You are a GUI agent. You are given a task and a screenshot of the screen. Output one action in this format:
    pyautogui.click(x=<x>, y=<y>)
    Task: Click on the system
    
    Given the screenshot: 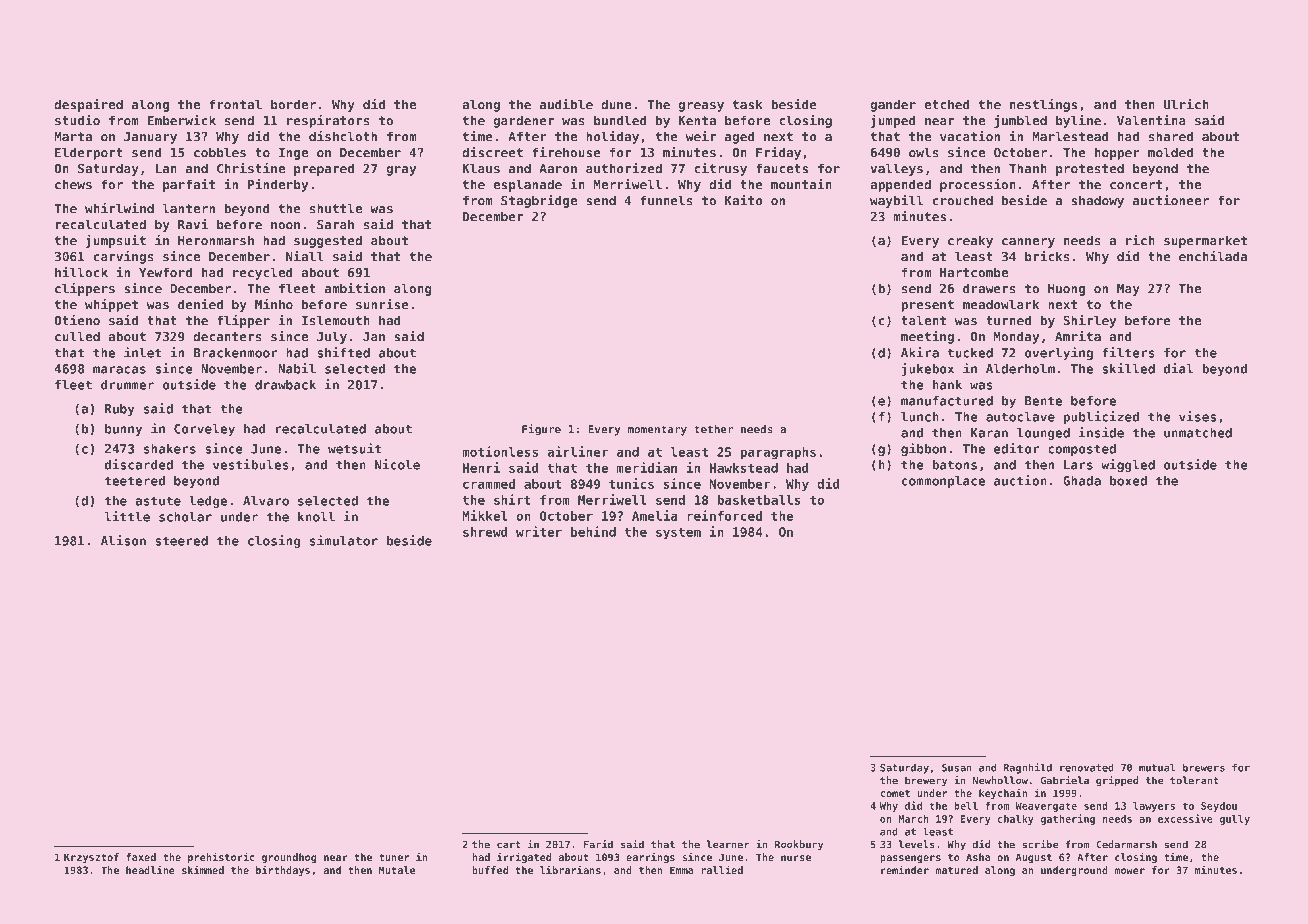 What is the action you would take?
    pyautogui.click(x=678, y=533)
